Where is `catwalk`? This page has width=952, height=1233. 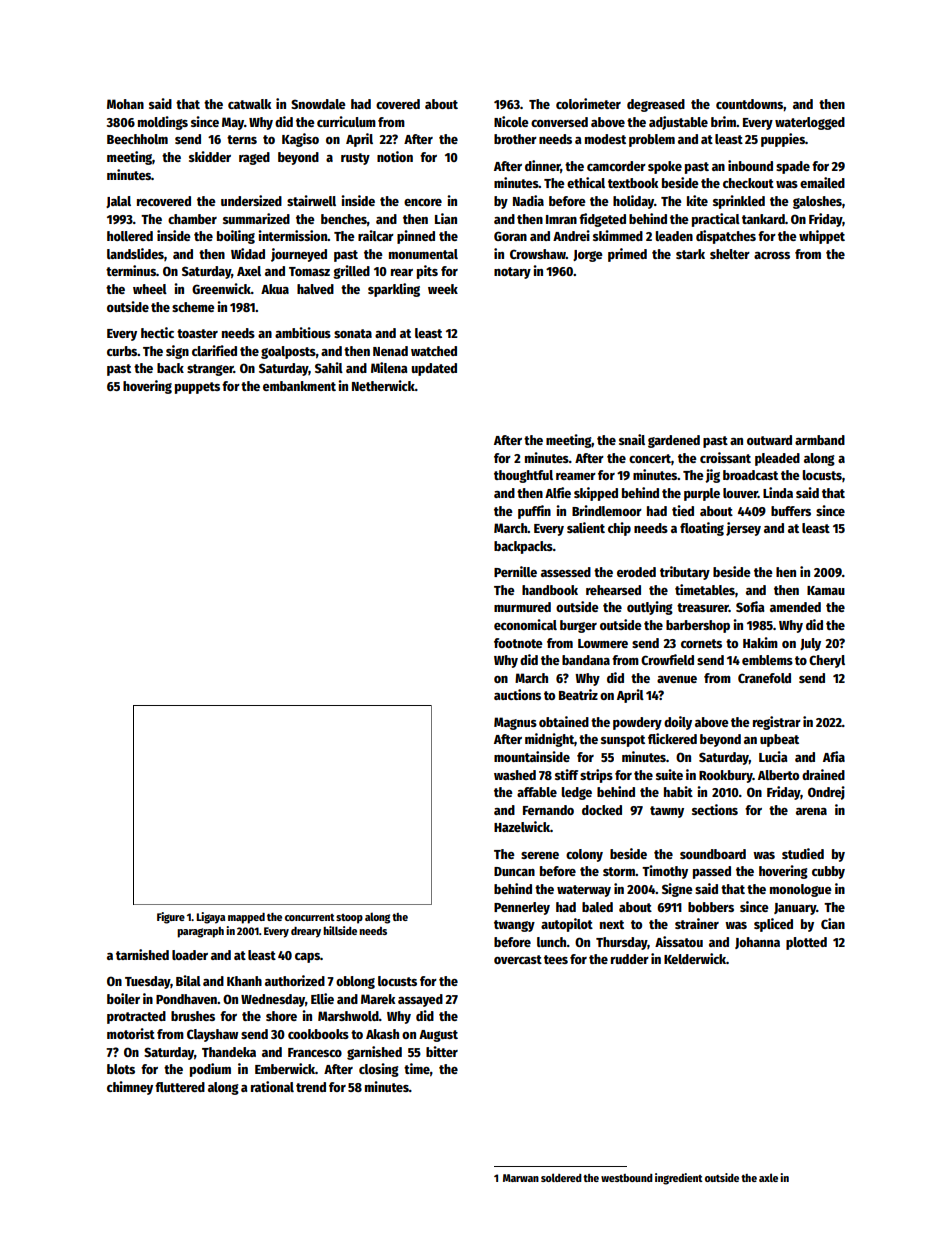 catwalk is located at coordinates (249, 104).
